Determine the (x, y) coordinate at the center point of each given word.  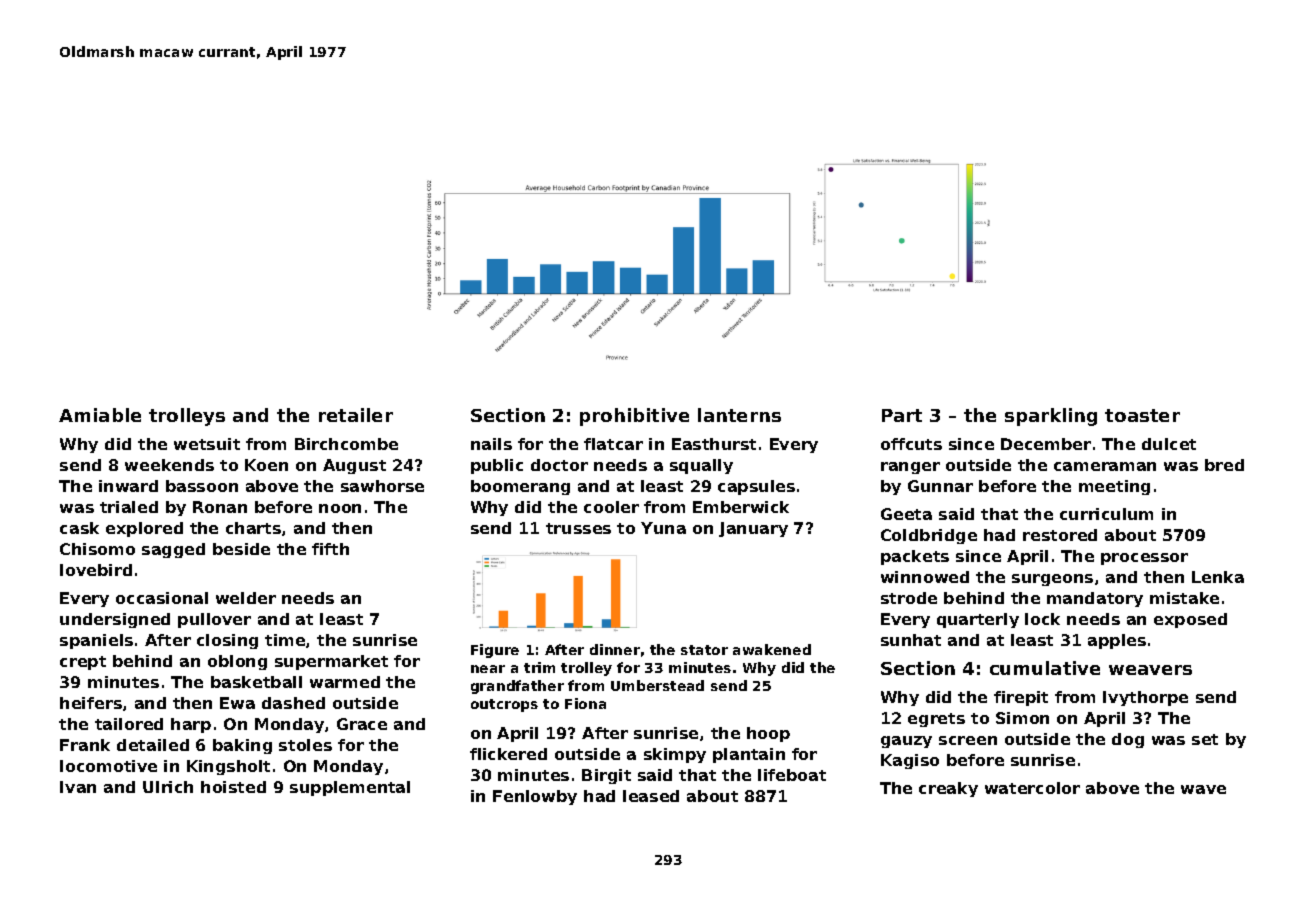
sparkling (1051, 417)
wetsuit (207, 444)
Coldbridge (929, 536)
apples (1117, 641)
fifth (330, 549)
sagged (173, 550)
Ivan (78, 787)
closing (227, 641)
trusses (578, 528)
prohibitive (634, 417)
